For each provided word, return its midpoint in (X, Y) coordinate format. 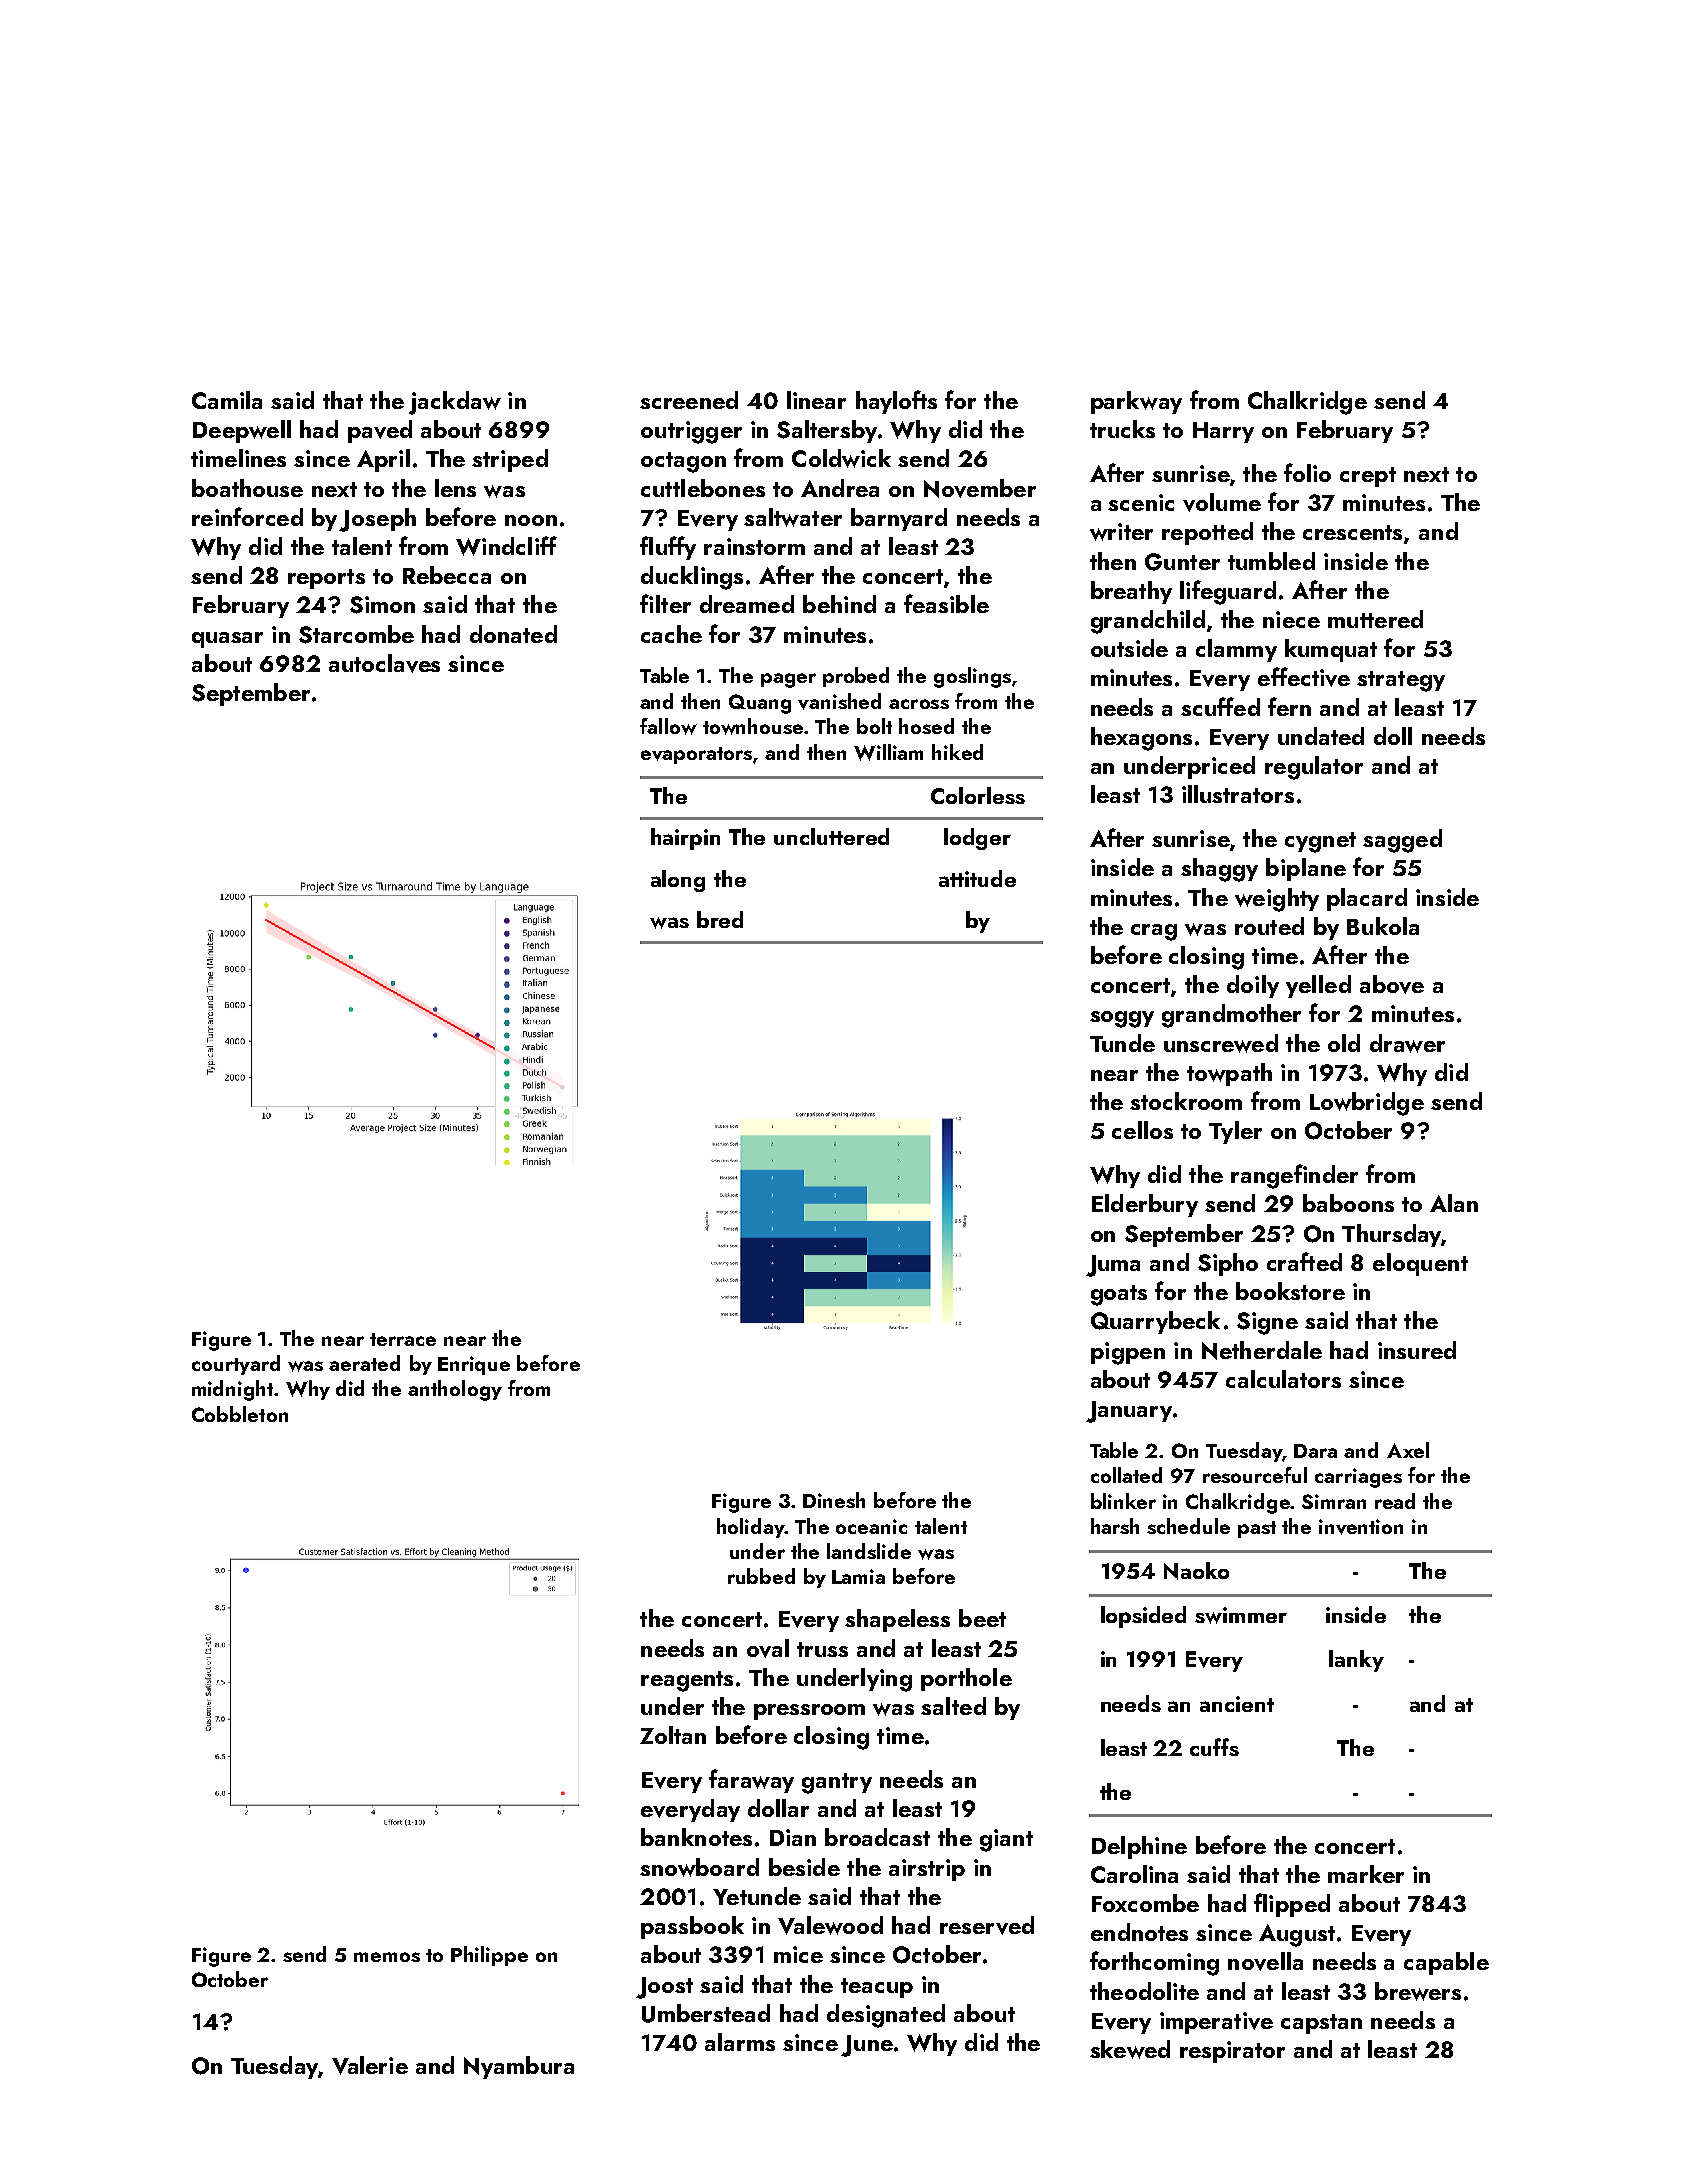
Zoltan (673, 1735)
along (678, 881)
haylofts (896, 402)
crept (1368, 477)
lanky (1356, 1661)
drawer (1407, 1043)
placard (1367, 899)
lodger (977, 839)
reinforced (247, 516)
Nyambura (519, 2067)
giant (1006, 1840)
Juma (1113, 1266)
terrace (403, 1339)
